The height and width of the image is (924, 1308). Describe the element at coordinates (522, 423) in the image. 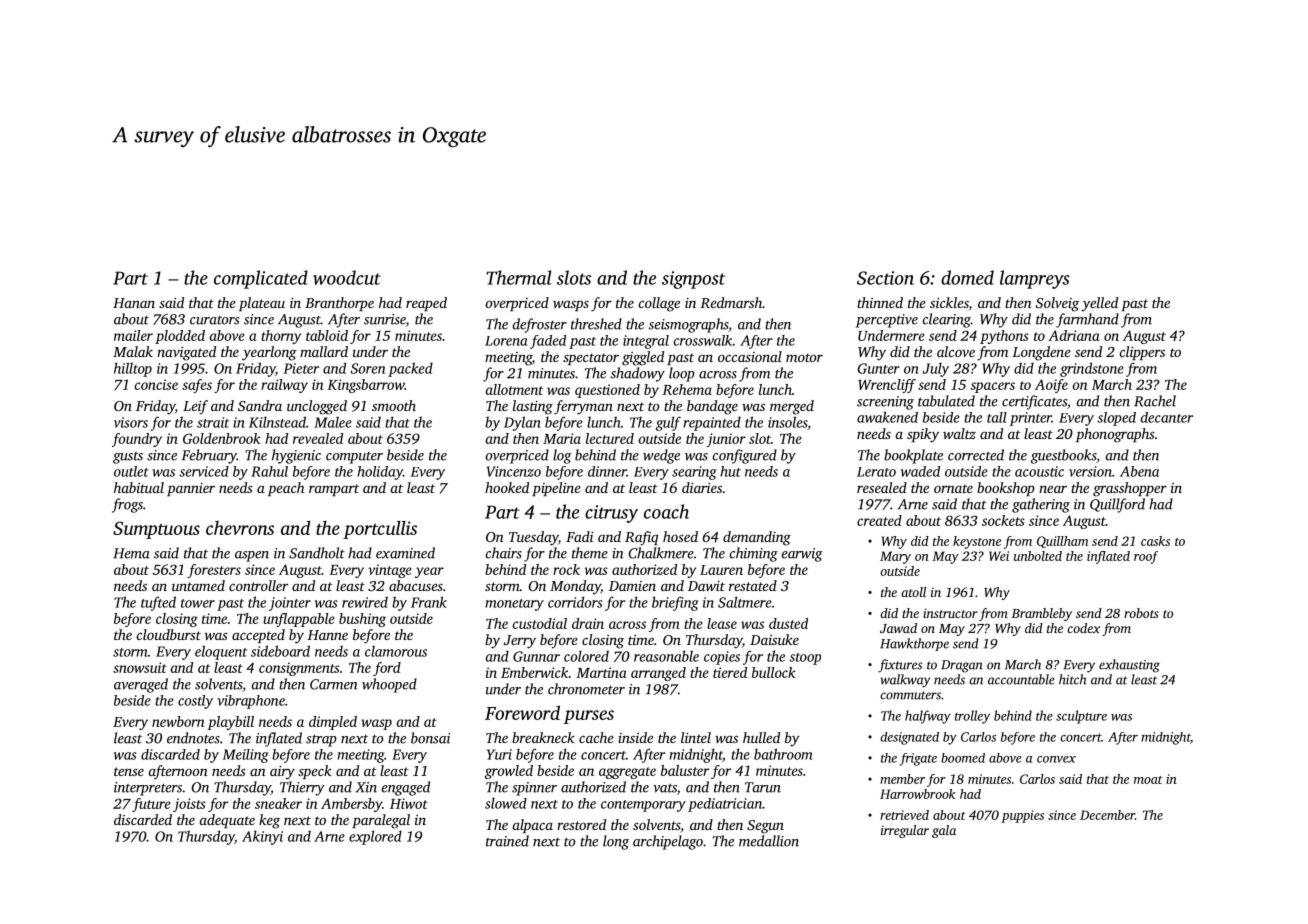

I see `Dylan` at that location.
